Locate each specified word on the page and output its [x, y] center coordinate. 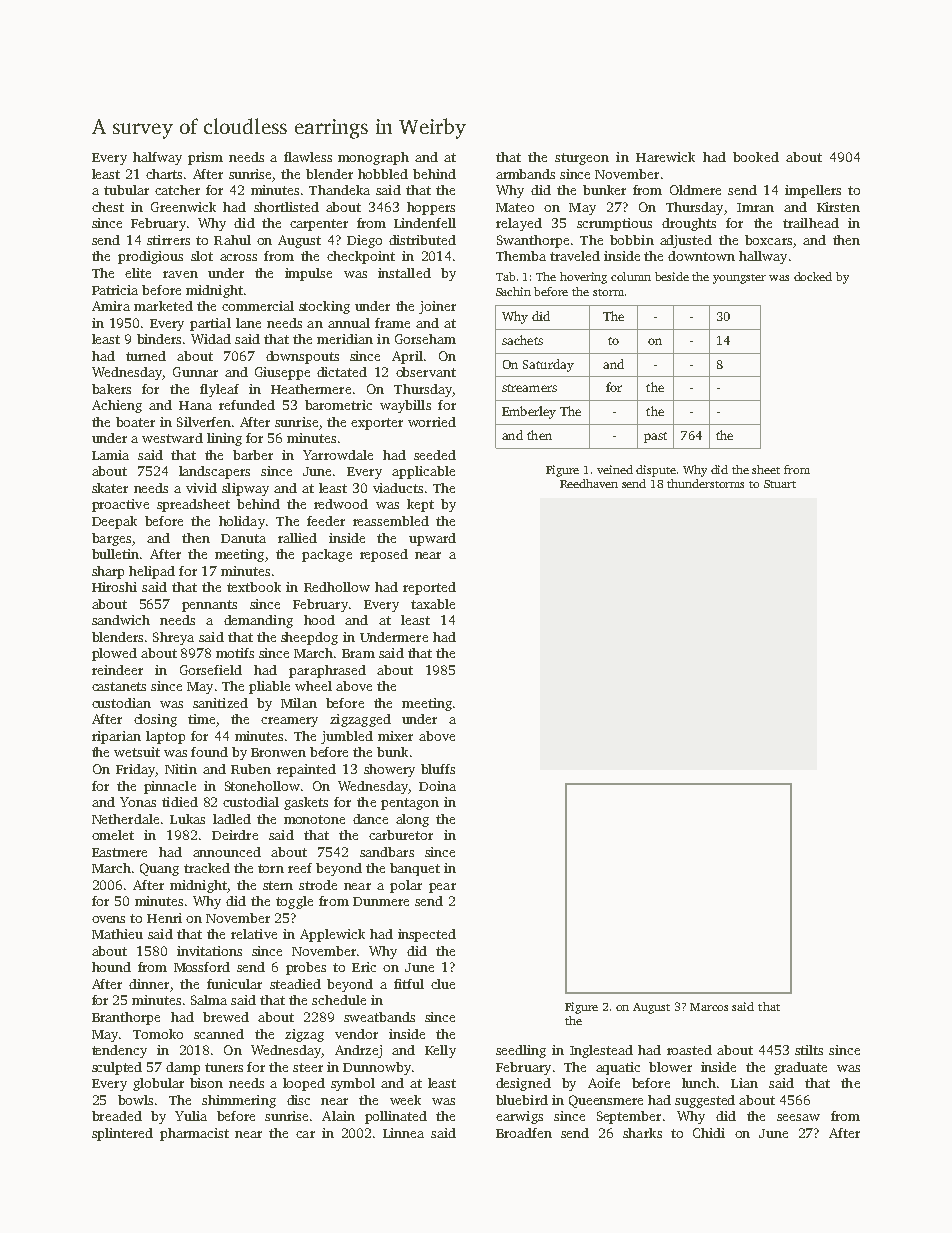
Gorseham [425, 339]
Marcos [709, 1007]
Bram [358, 653]
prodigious [150, 257]
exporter [377, 424]
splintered [122, 1134]
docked [813, 276]
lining [224, 439]
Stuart [780, 484]
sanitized [220, 703]
